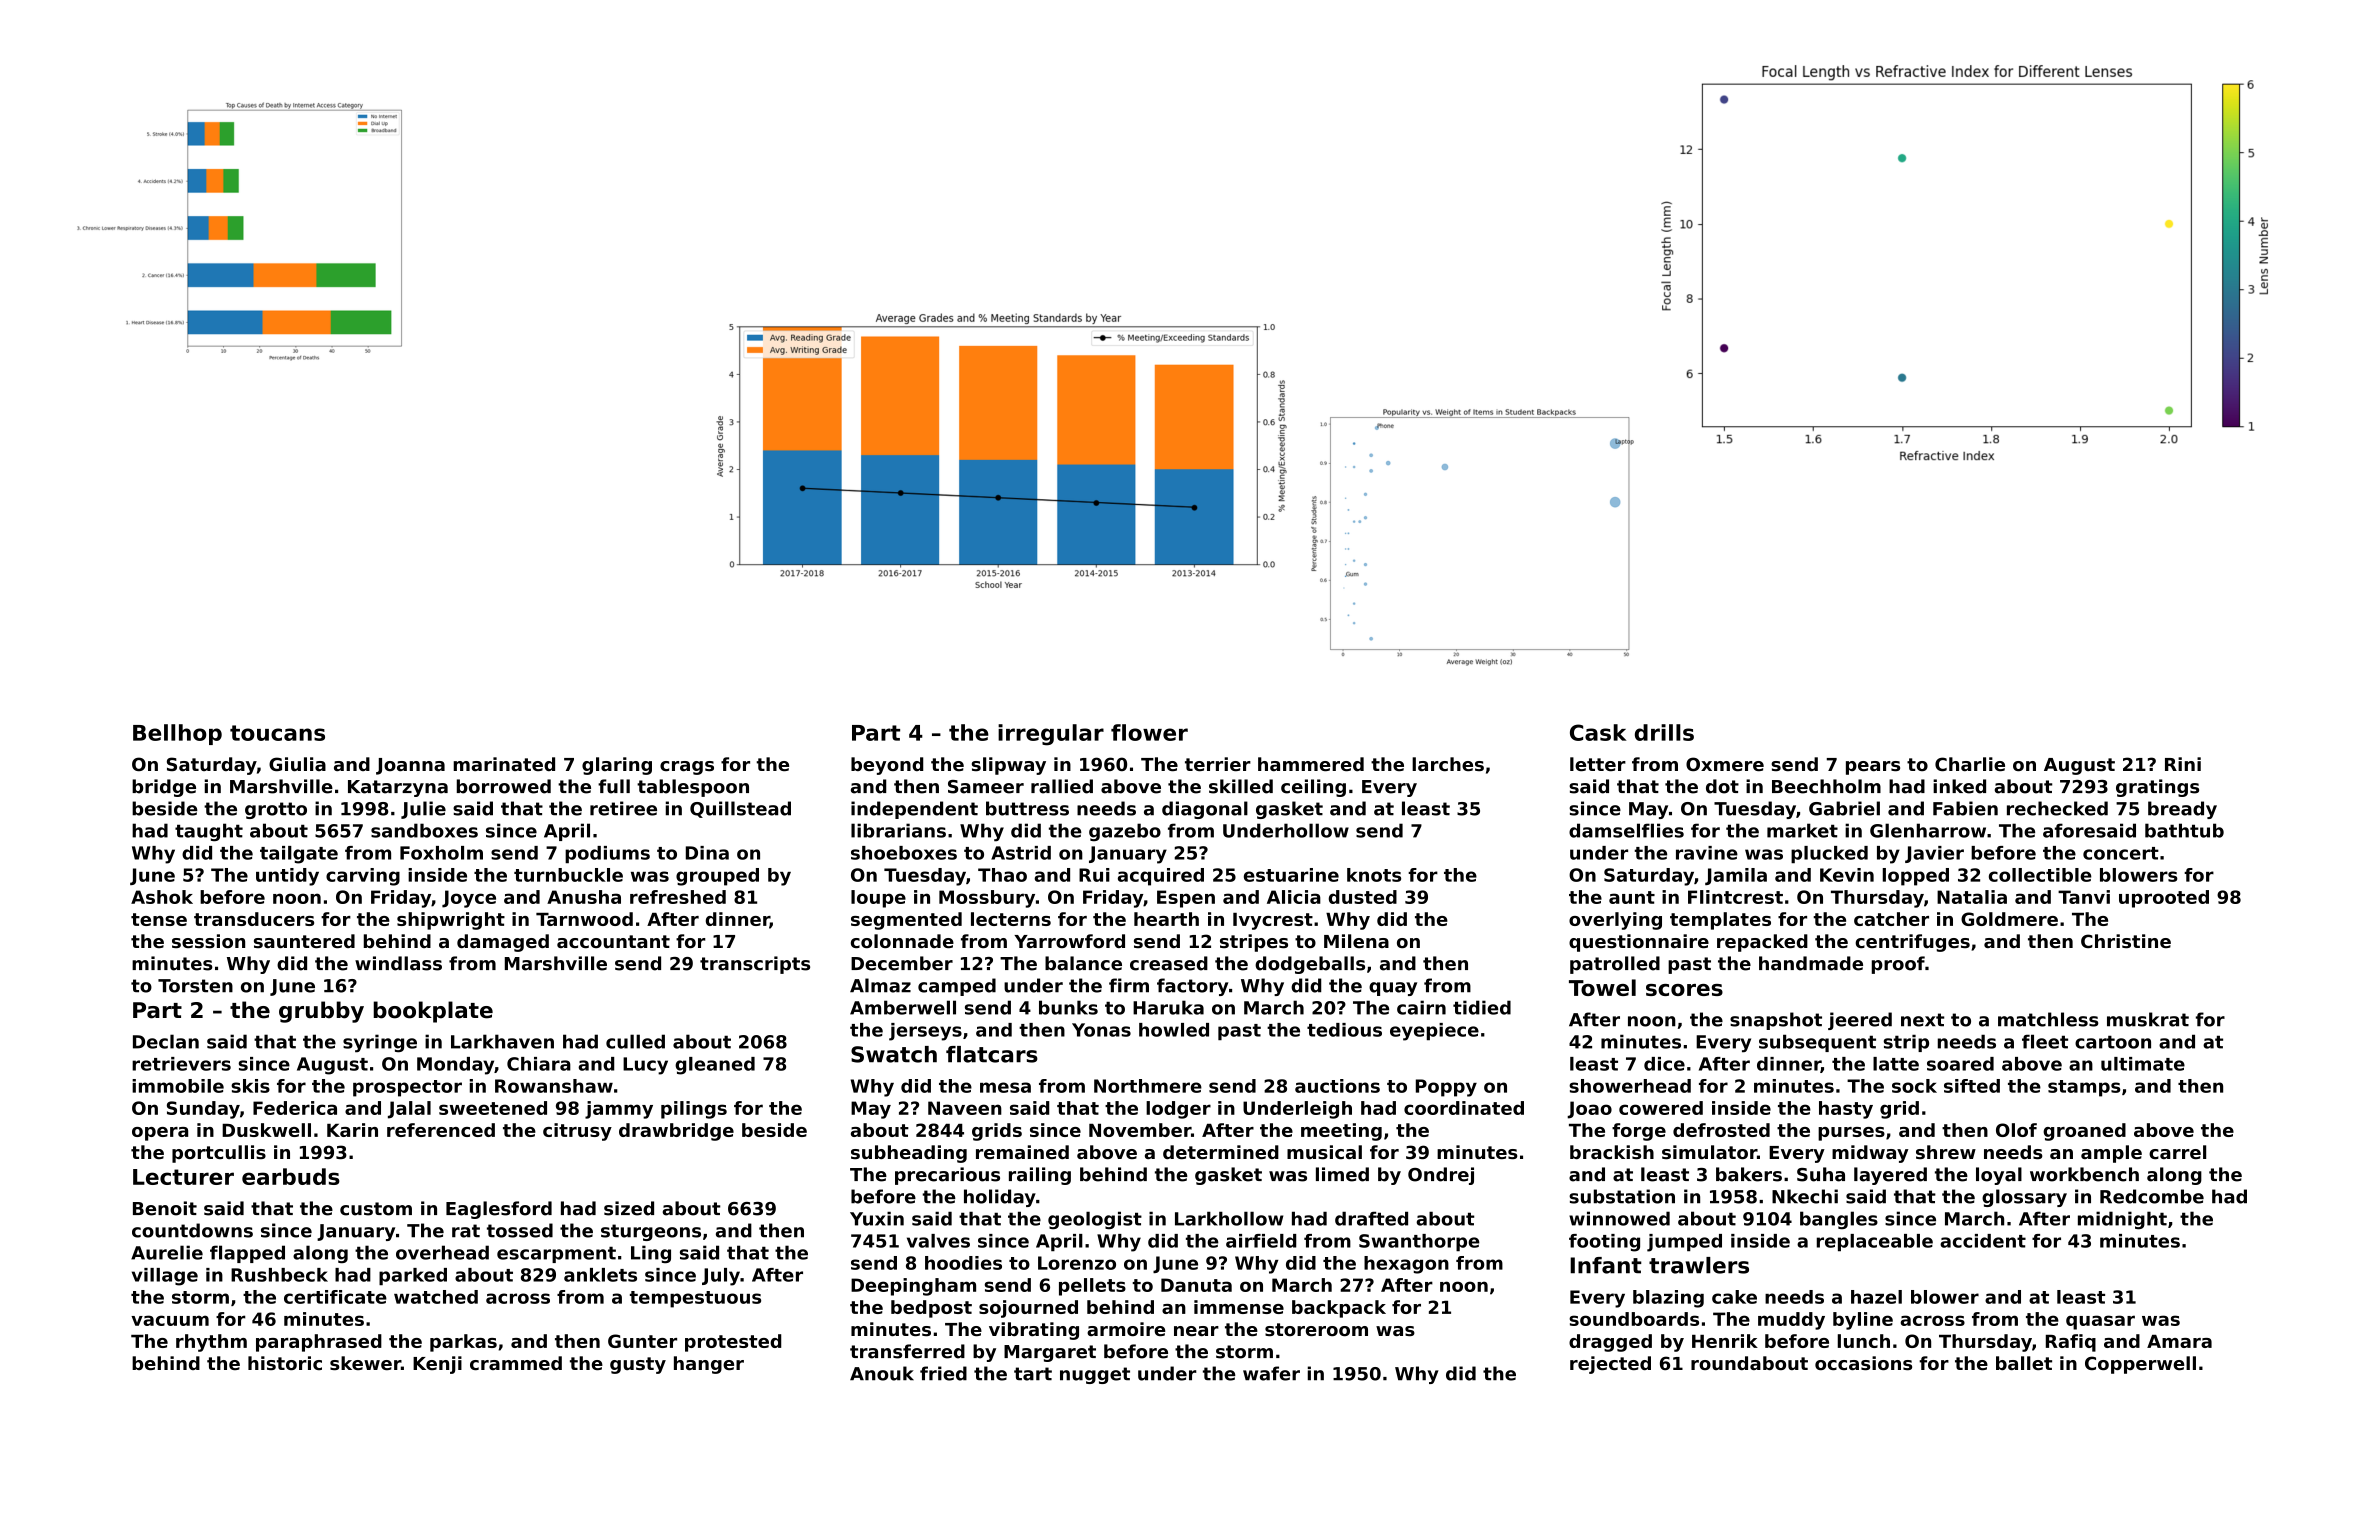 This screenshot has height=1540, width=2380. Describe the element at coordinates (1271, 1373) in the screenshot. I see `wafer` at that location.
